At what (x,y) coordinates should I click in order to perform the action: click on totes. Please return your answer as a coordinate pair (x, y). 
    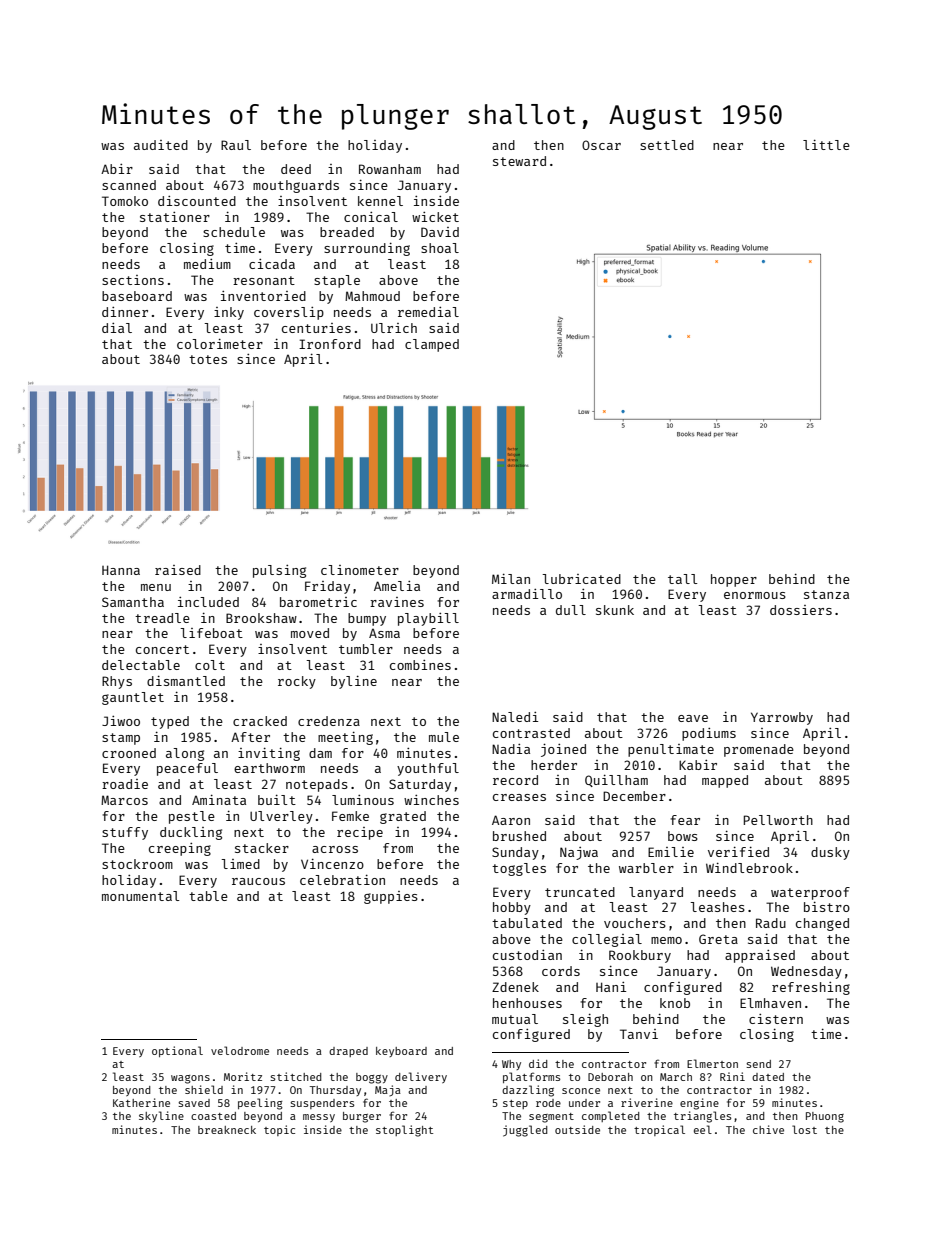
    Looking at the image, I should click on (208, 359).
